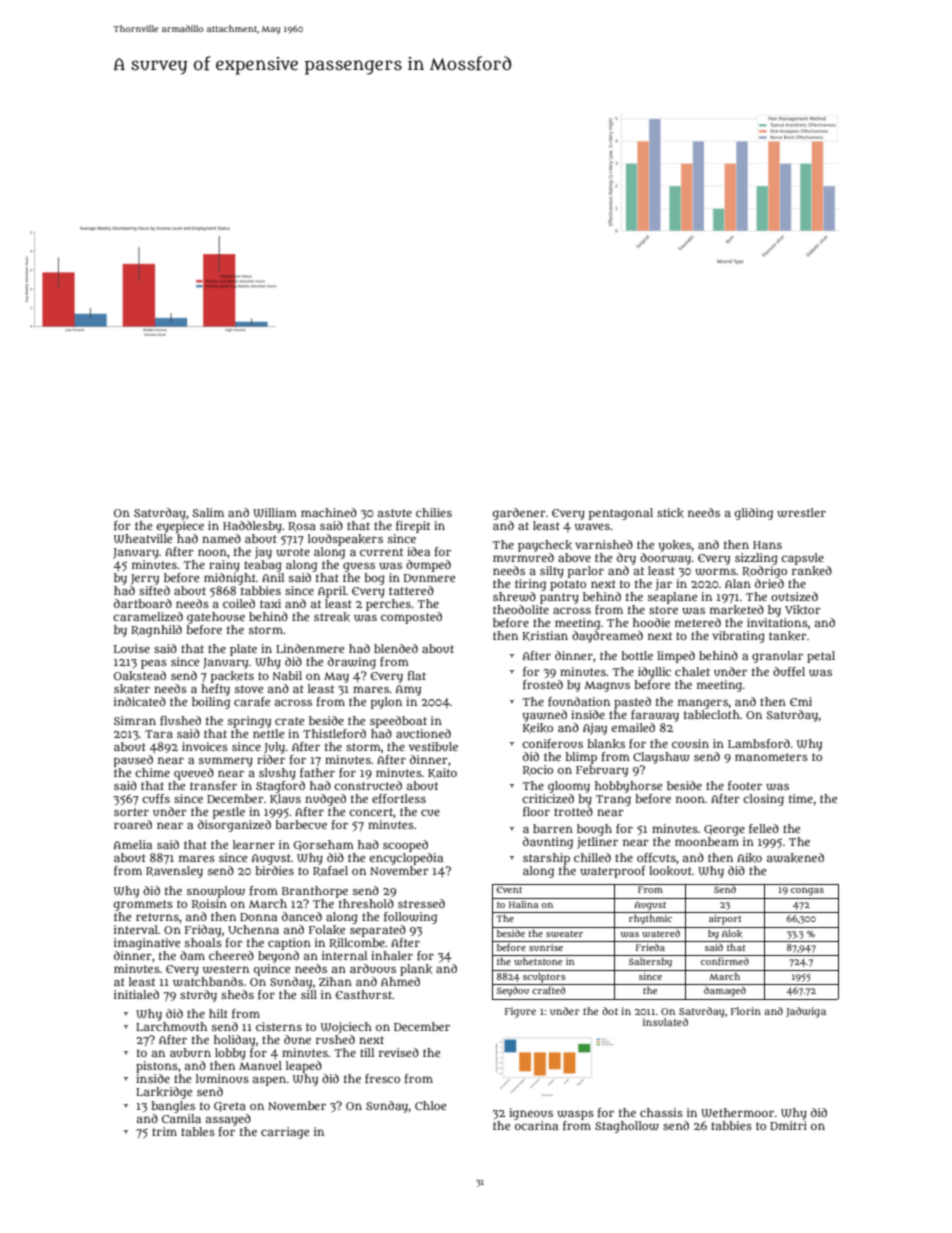  What do you see at coordinates (208, 512) in the image?
I see `Salim` at bounding box center [208, 512].
